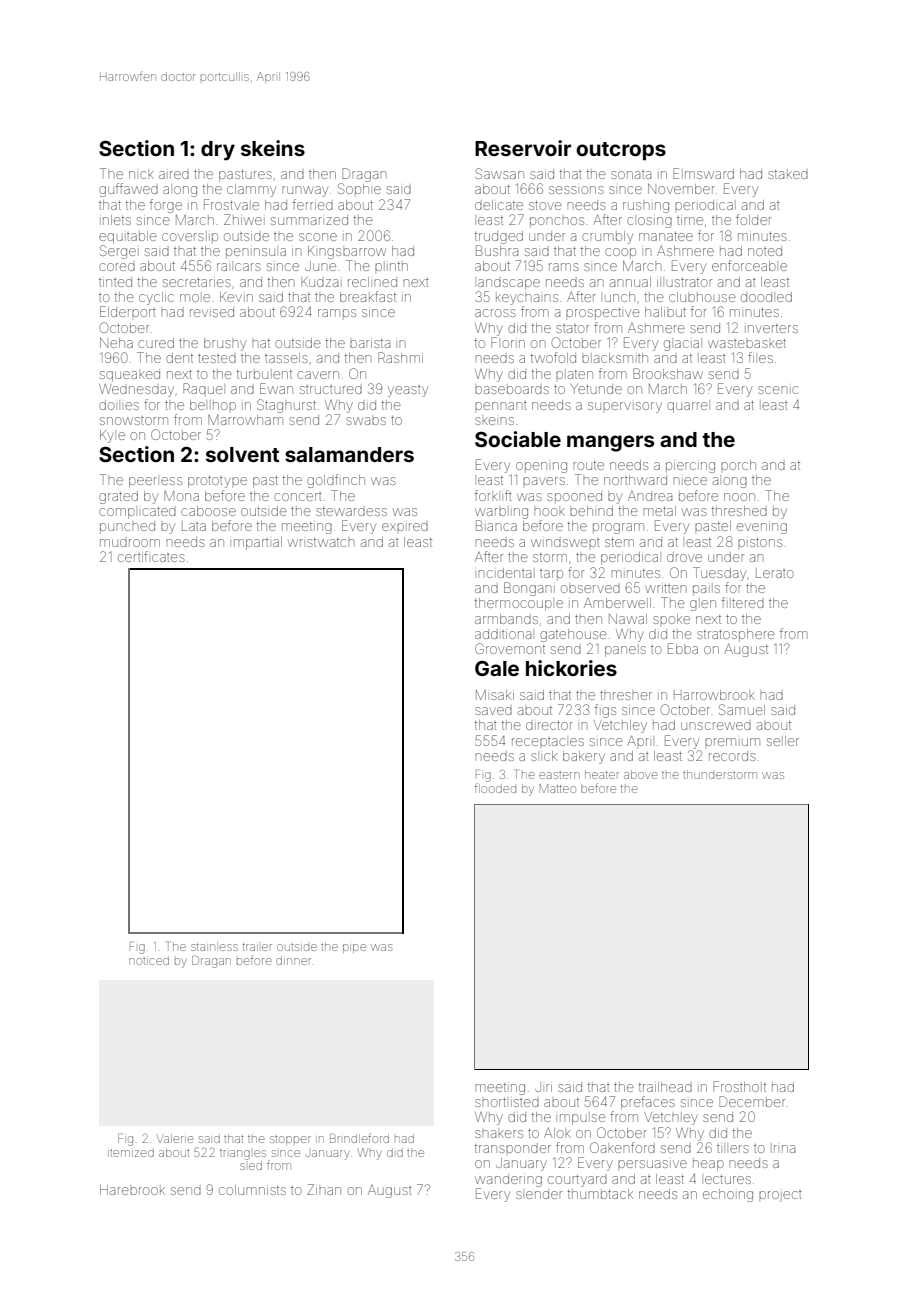 The image size is (908, 1316). What do you see at coordinates (493, 711) in the screenshot?
I see `saved` at bounding box center [493, 711].
